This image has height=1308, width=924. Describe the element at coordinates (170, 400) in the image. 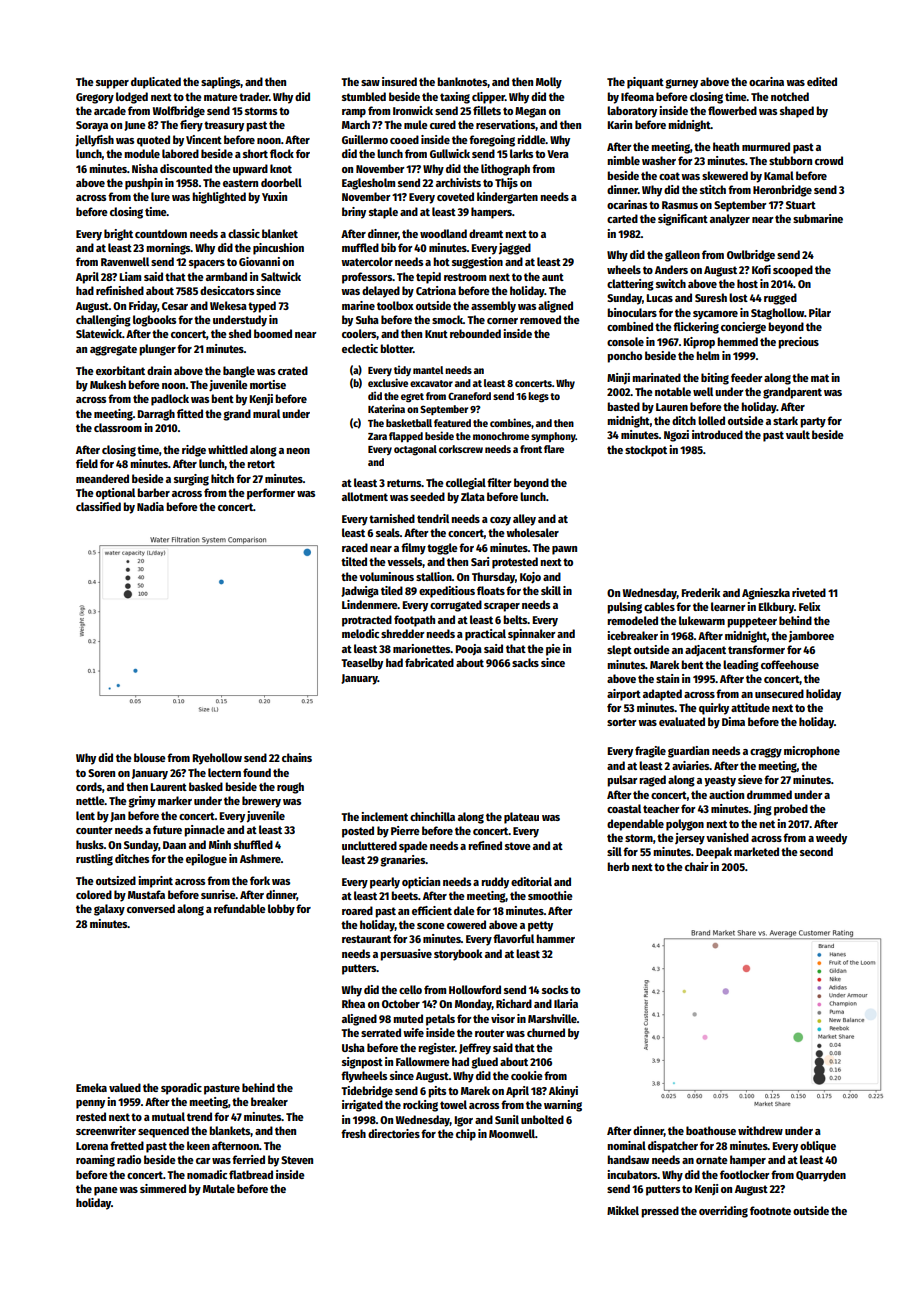

I see `padlock` at that location.
